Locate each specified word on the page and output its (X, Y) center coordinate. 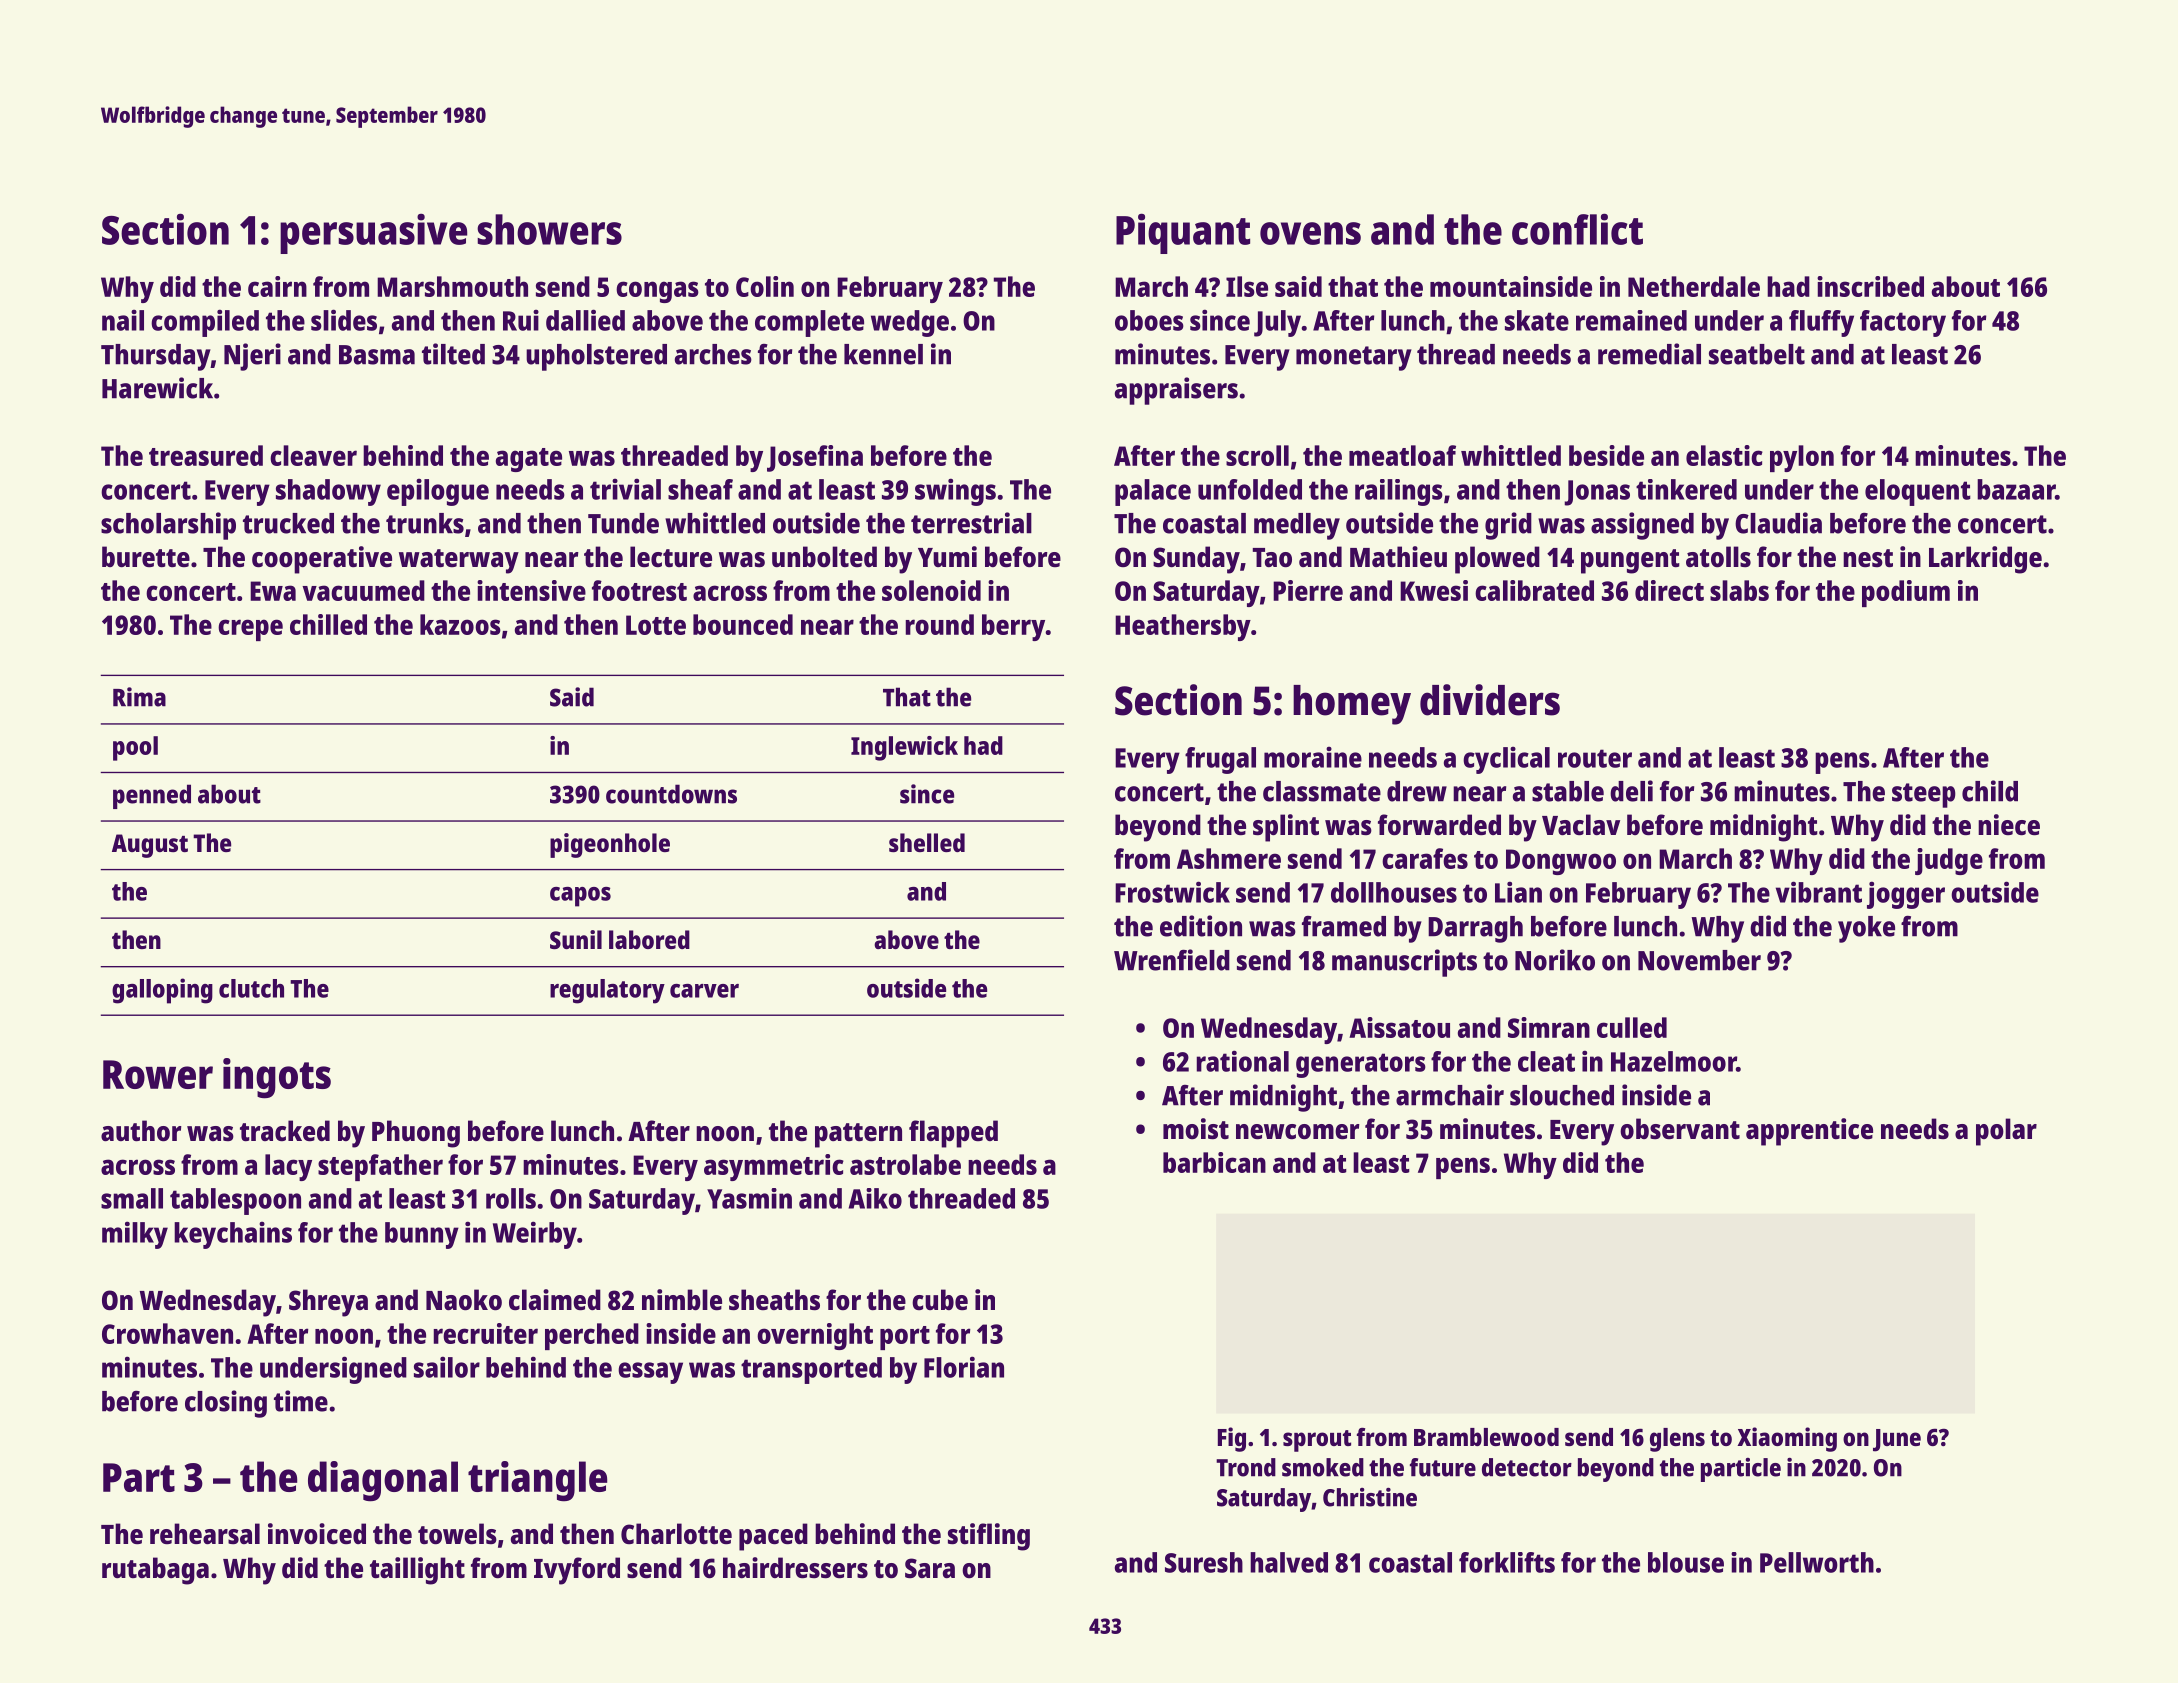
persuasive (373, 234)
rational (1243, 1061)
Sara (930, 1568)
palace (1153, 492)
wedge (910, 323)
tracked (285, 1131)
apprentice (1809, 1132)
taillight (417, 1571)
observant (1680, 1128)
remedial (1649, 354)
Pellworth (1817, 1562)
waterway (459, 561)
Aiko (875, 1198)
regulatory (607, 991)
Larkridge (1985, 560)
